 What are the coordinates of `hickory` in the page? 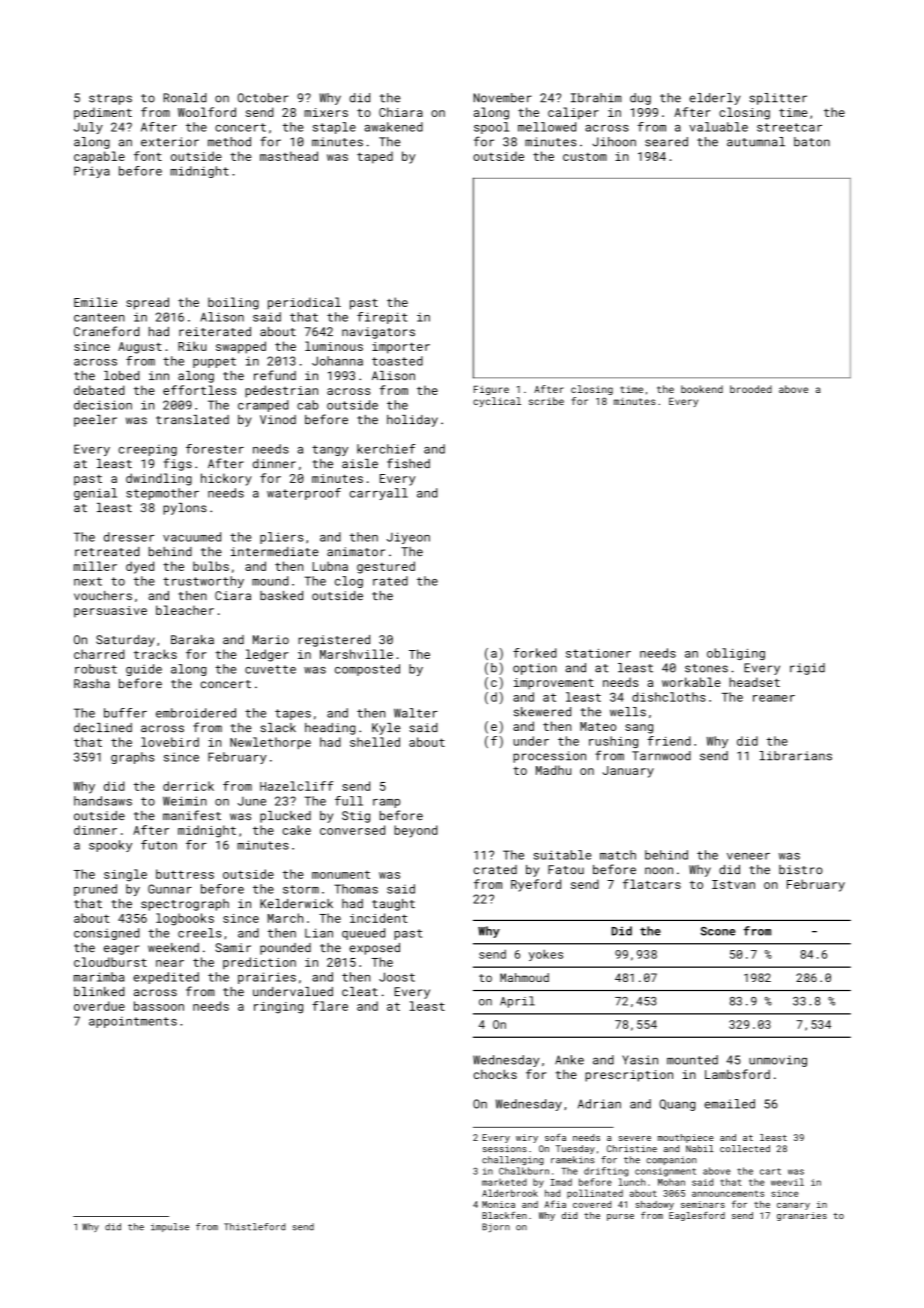 It's located at (226, 479).
